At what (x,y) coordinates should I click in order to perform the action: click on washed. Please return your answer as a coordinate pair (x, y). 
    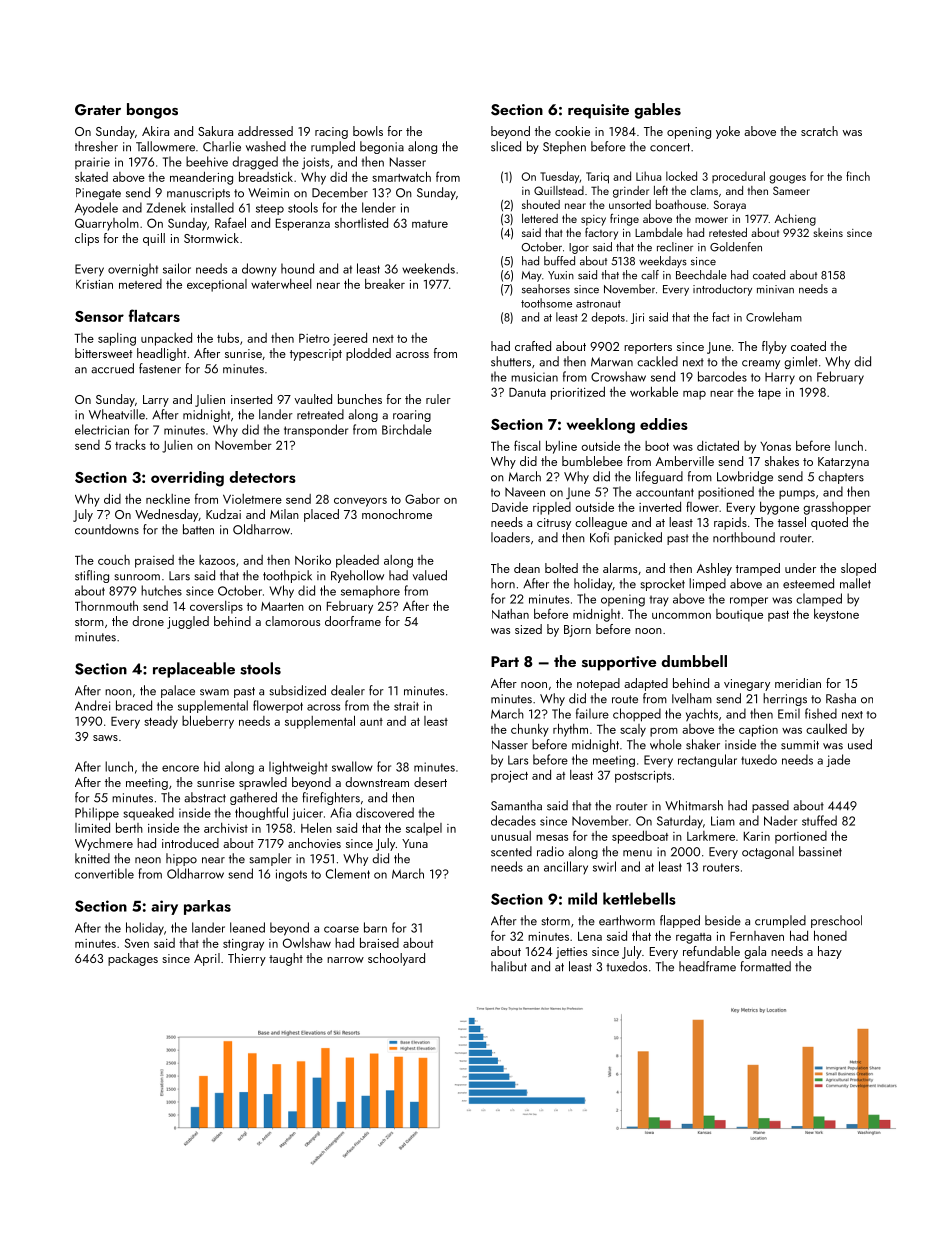
    Looking at the image, I should click on (266, 146).
